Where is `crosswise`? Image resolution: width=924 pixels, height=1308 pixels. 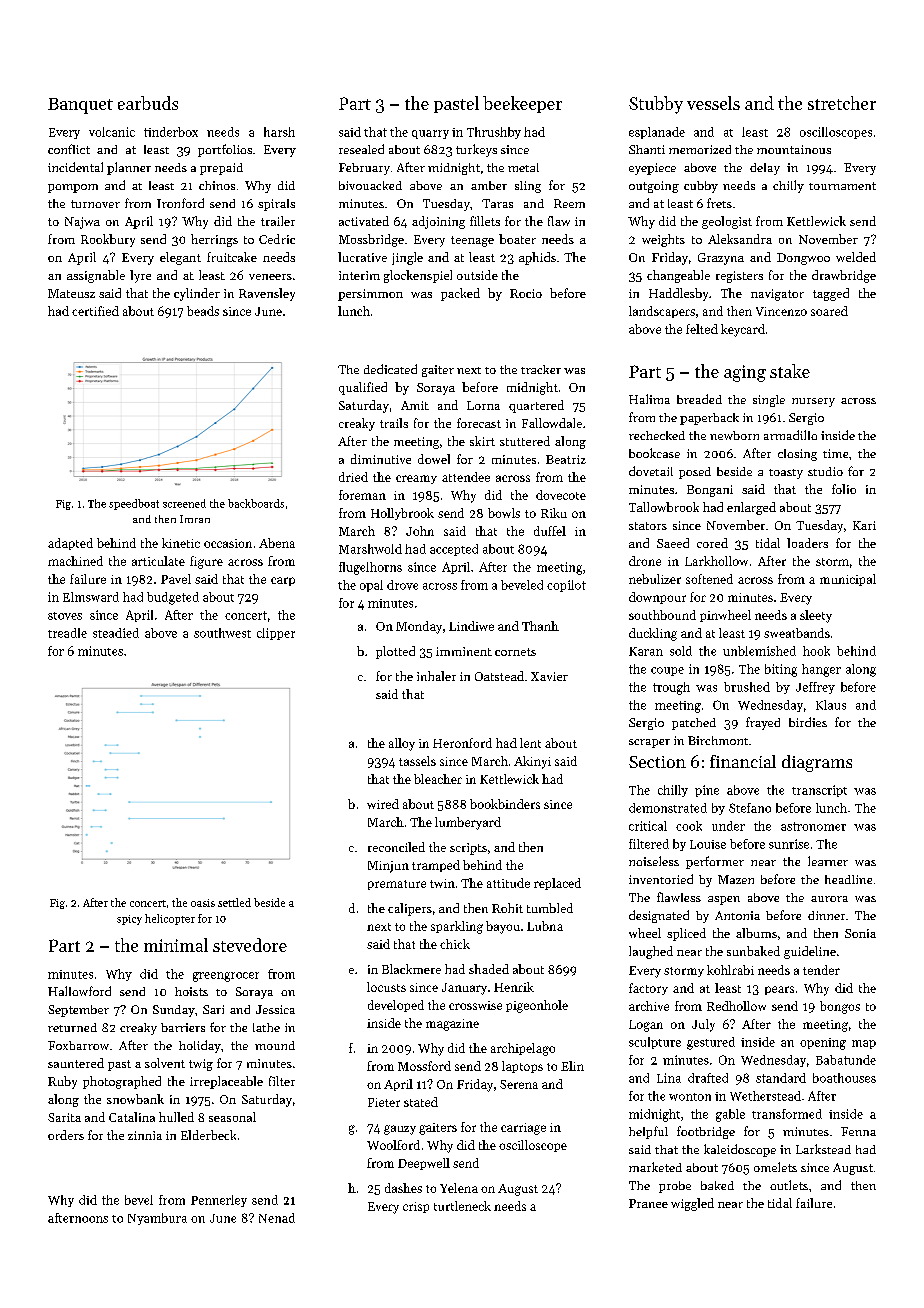 crosswise is located at coordinates (475, 1005).
